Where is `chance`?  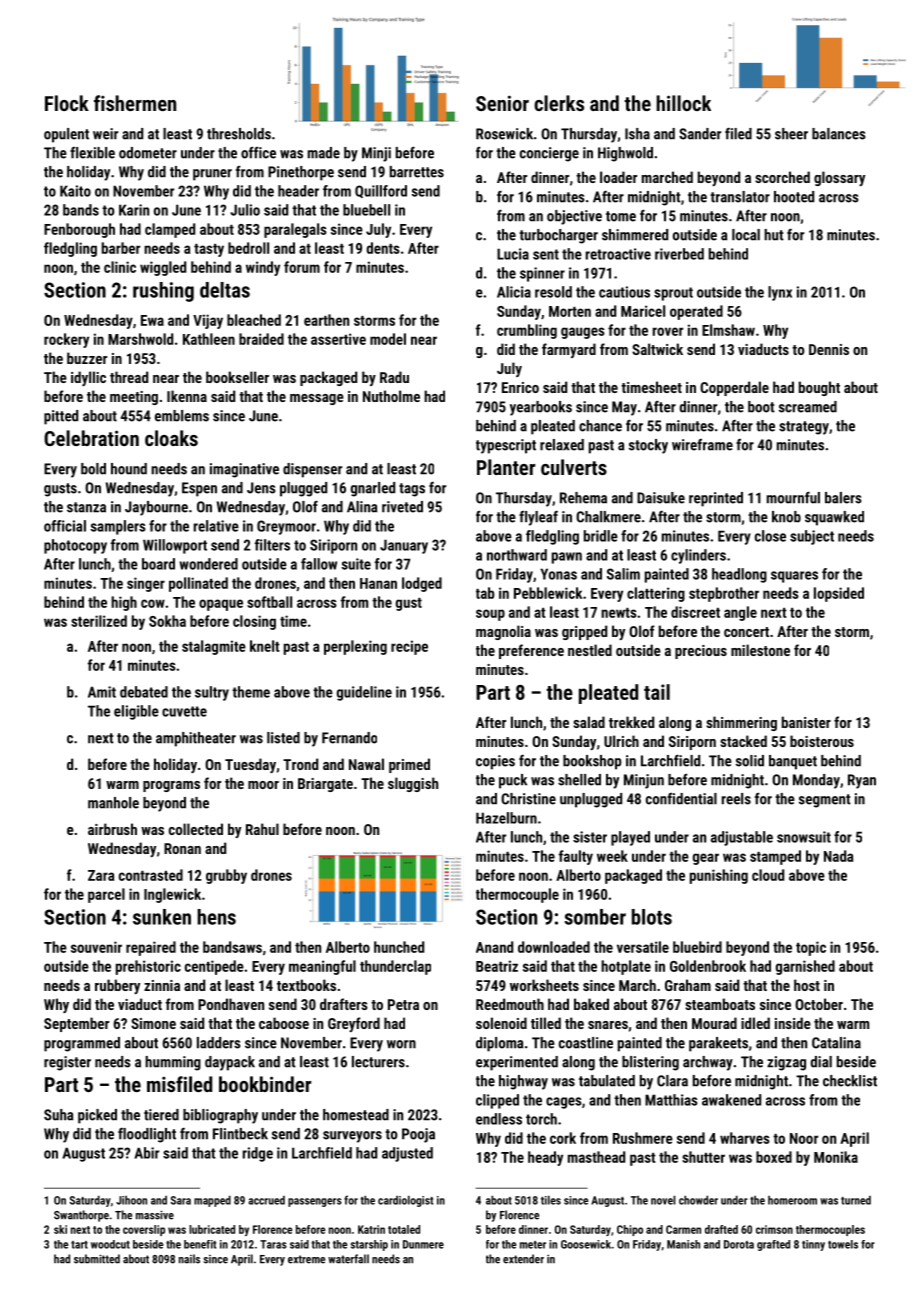
chance is located at coordinates (600, 426).
